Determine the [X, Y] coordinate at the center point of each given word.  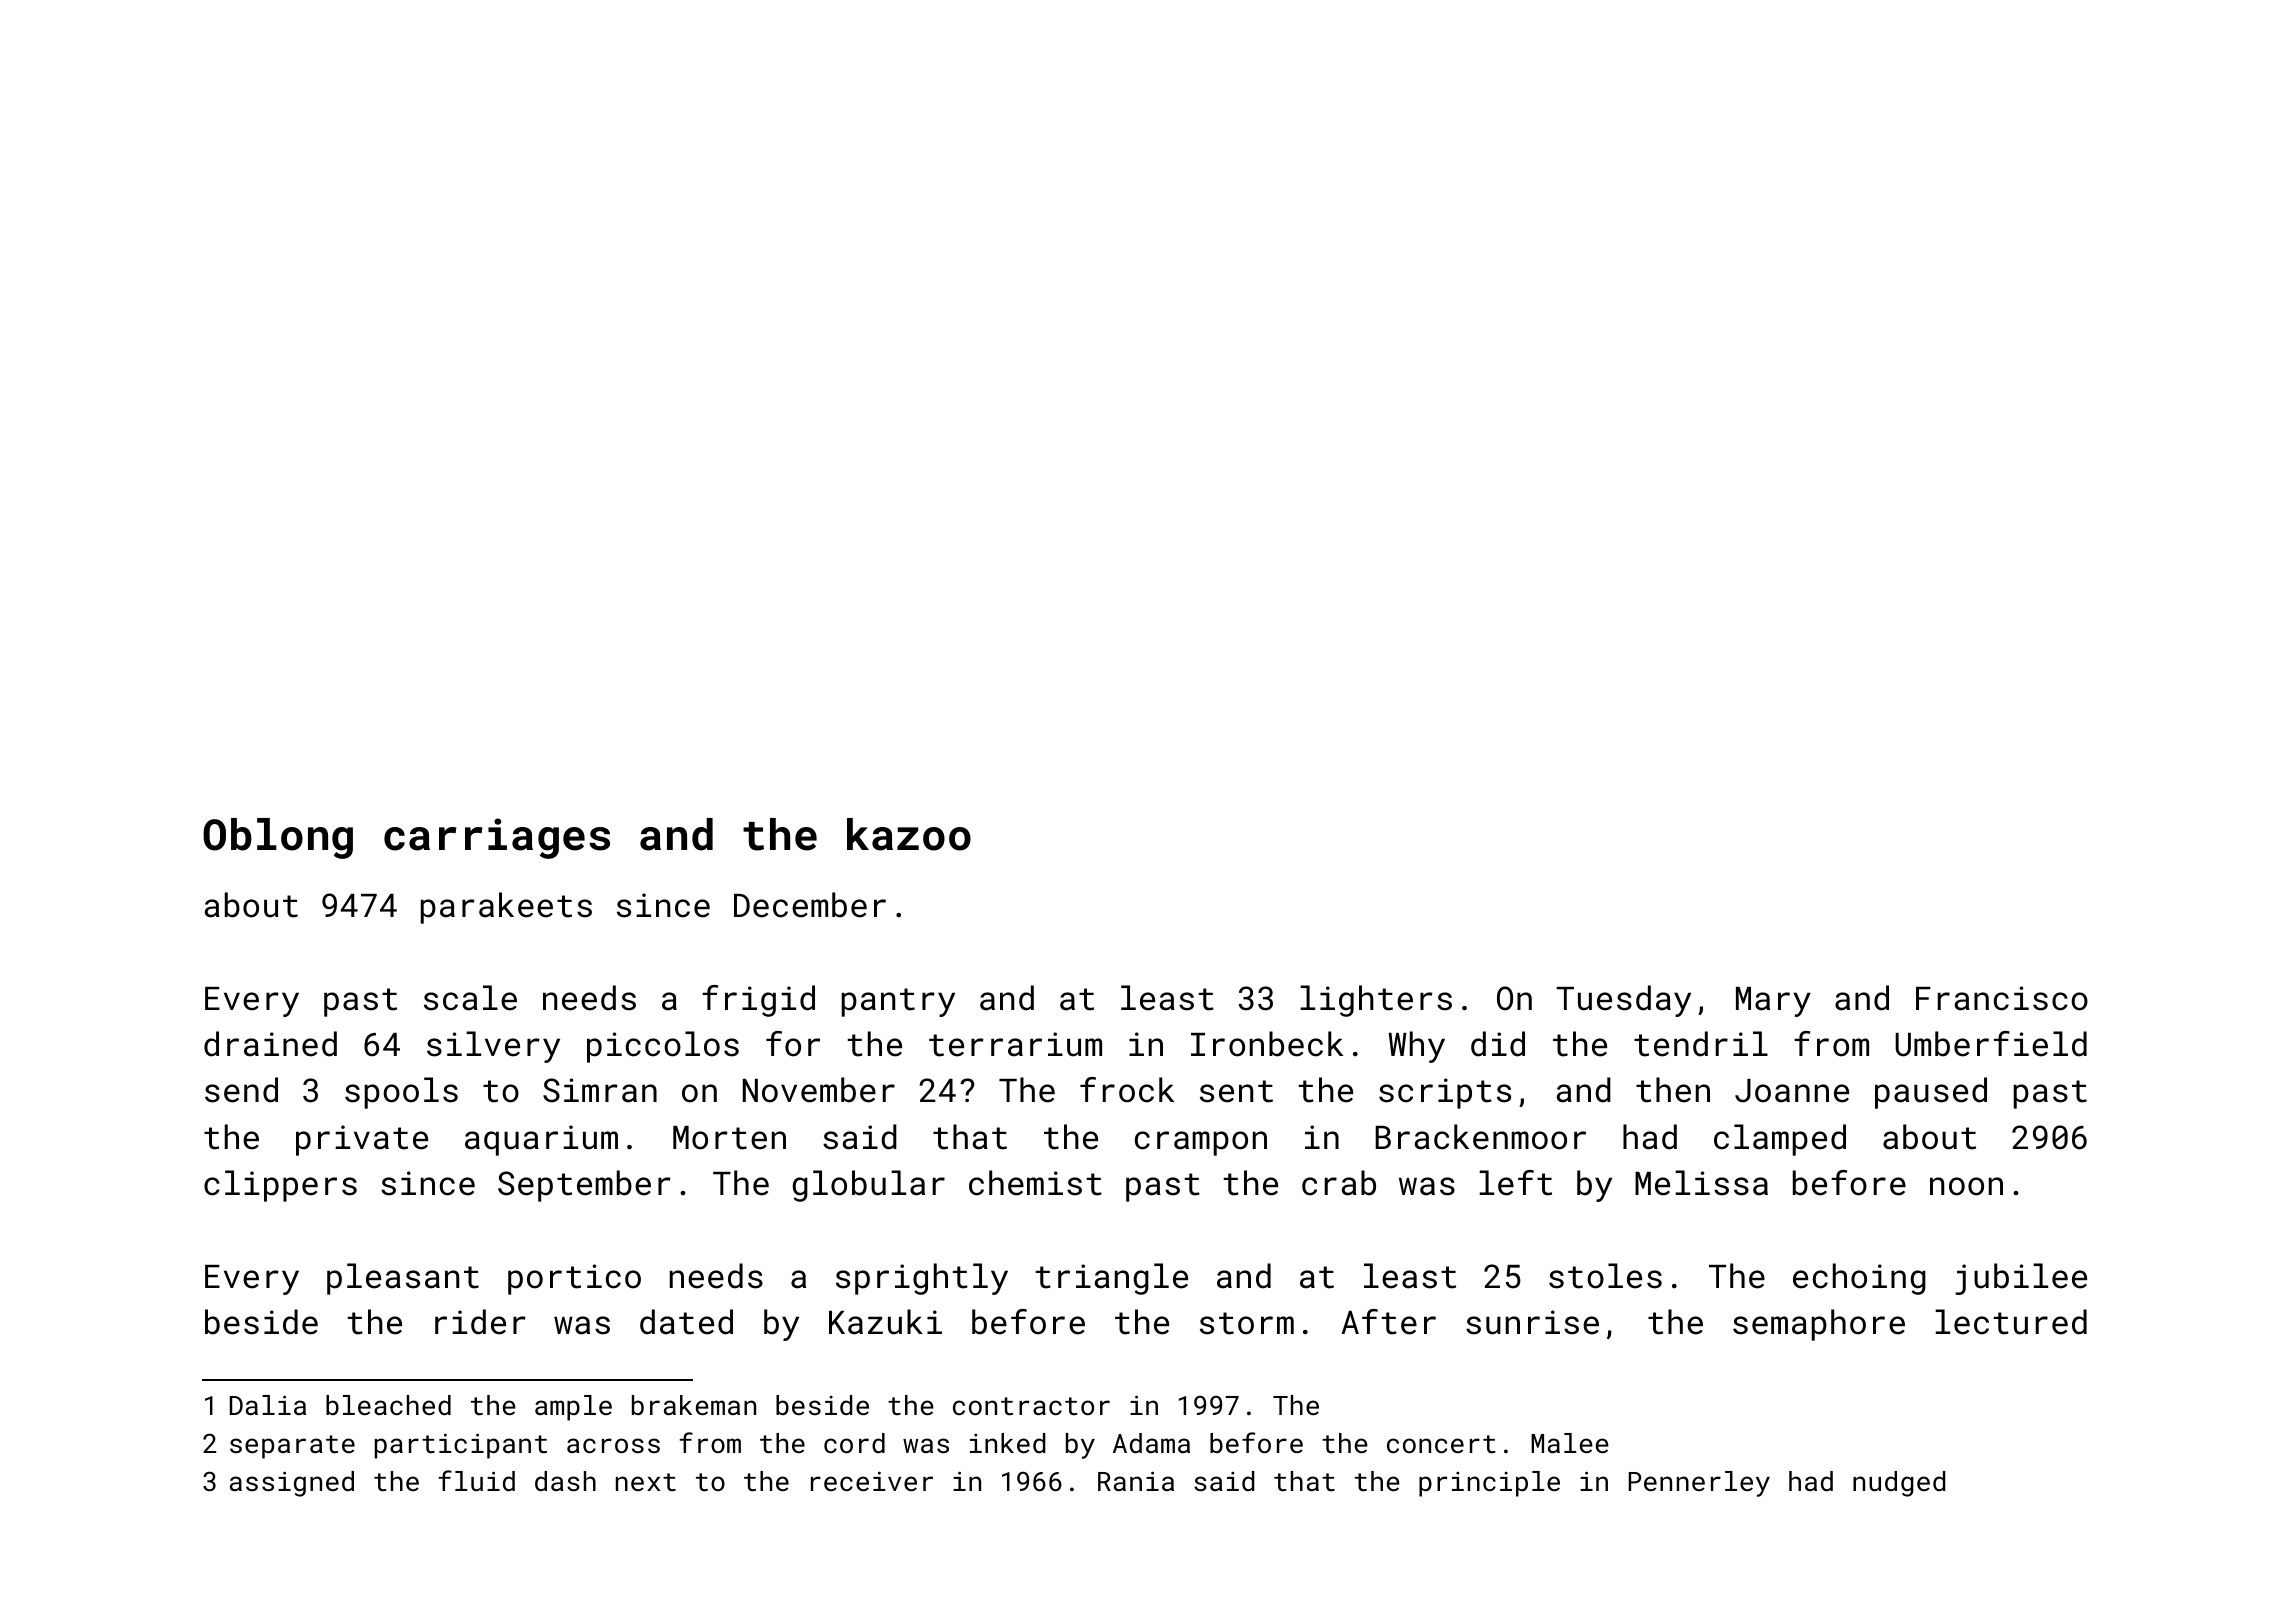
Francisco [2002, 998]
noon [1966, 1186]
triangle [1112, 1279]
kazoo [909, 834]
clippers [280, 1186]
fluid [476, 1480]
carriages [497, 838]
